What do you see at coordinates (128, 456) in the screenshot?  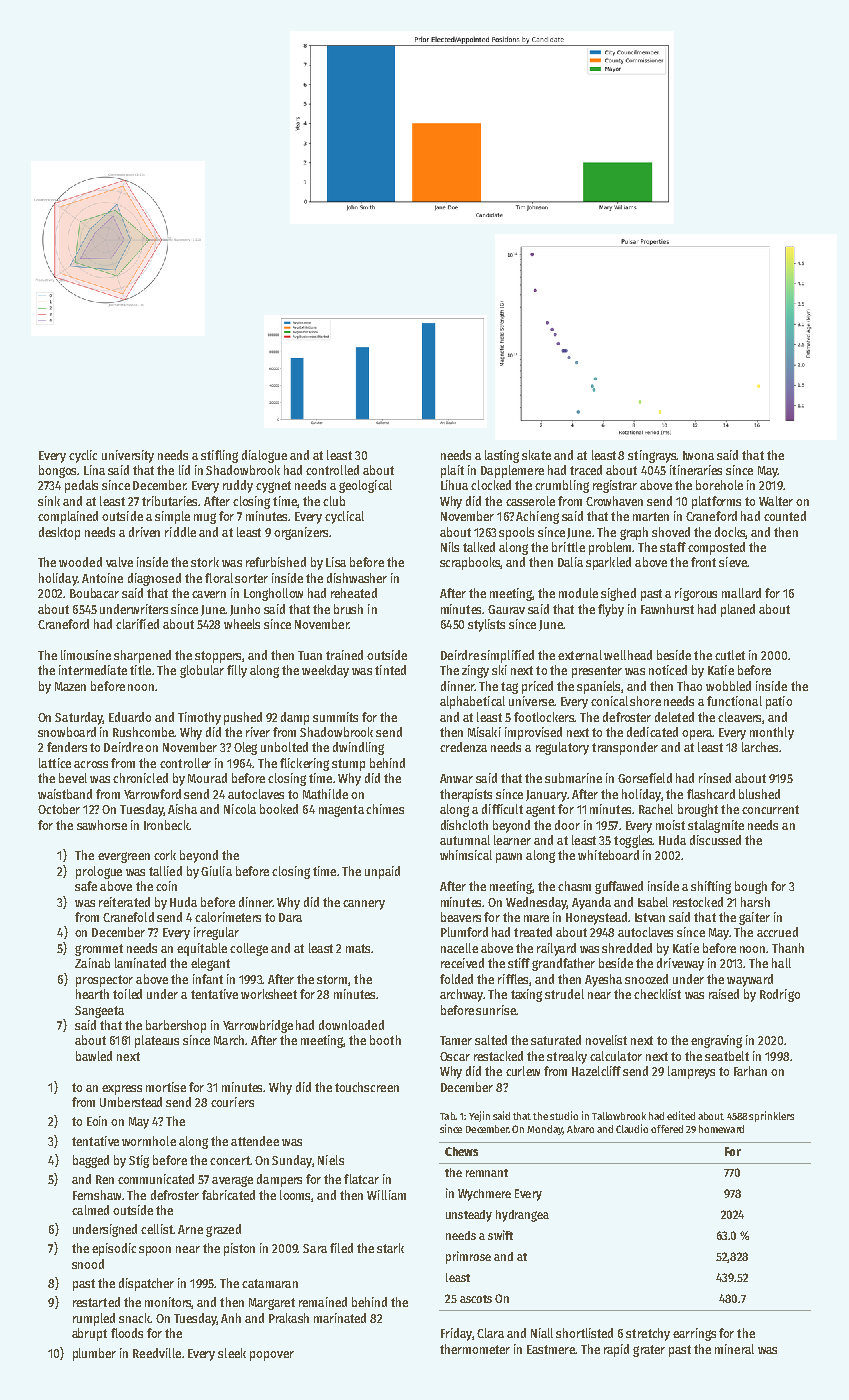 I see `university` at bounding box center [128, 456].
